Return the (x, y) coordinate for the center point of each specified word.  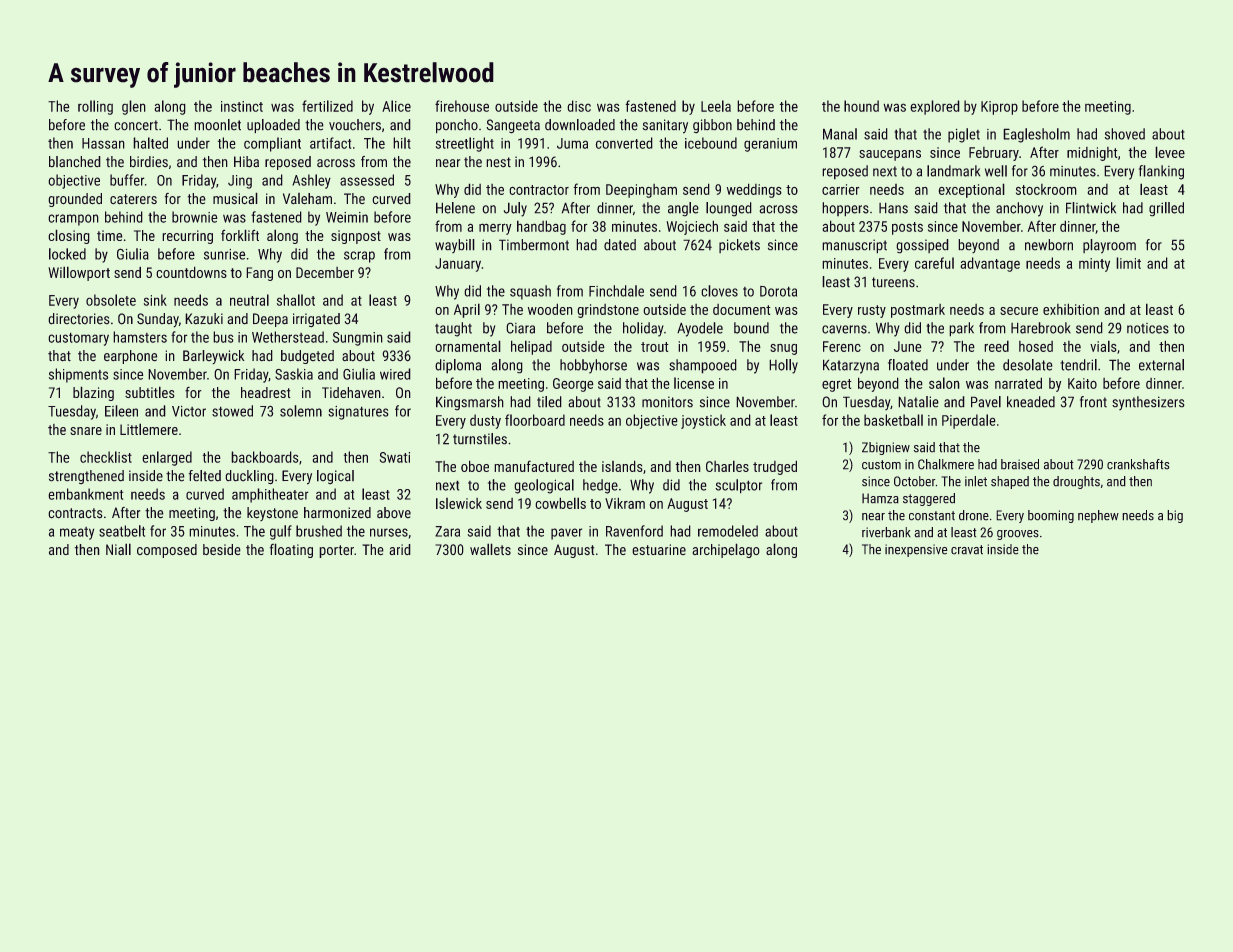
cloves (719, 291)
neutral (249, 300)
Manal (840, 134)
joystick (703, 421)
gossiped (922, 246)
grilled (1166, 209)
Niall (118, 549)
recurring (187, 237)
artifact (330, 143)
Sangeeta (513, 126)
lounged (729, 209)
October (914, 481)
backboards (265, 457)
